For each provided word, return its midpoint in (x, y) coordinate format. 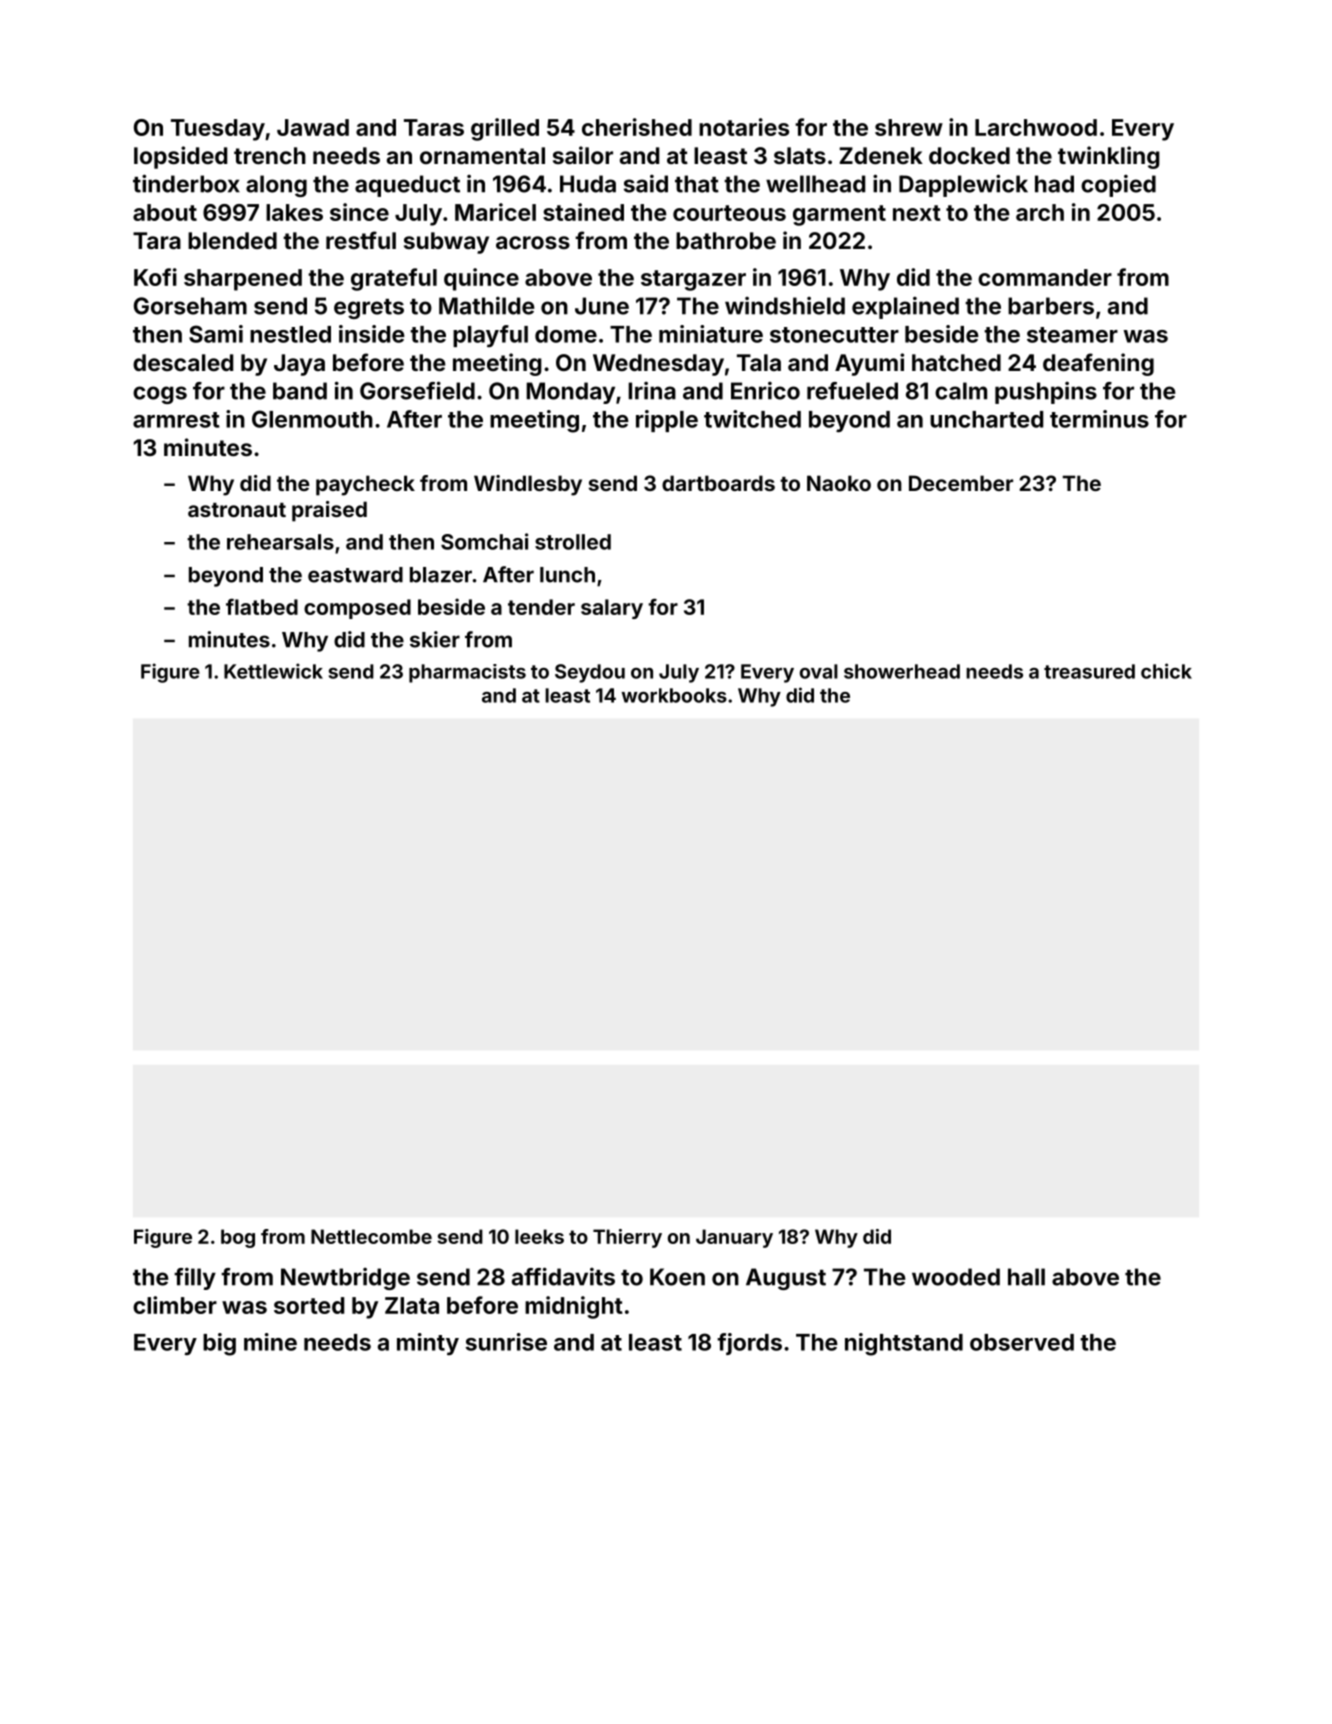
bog (238, 1238)
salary (612, 609)
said (646, 184)
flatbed (262, 606)
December (961, 483)
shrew (909, 127)
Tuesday (218, 130)
